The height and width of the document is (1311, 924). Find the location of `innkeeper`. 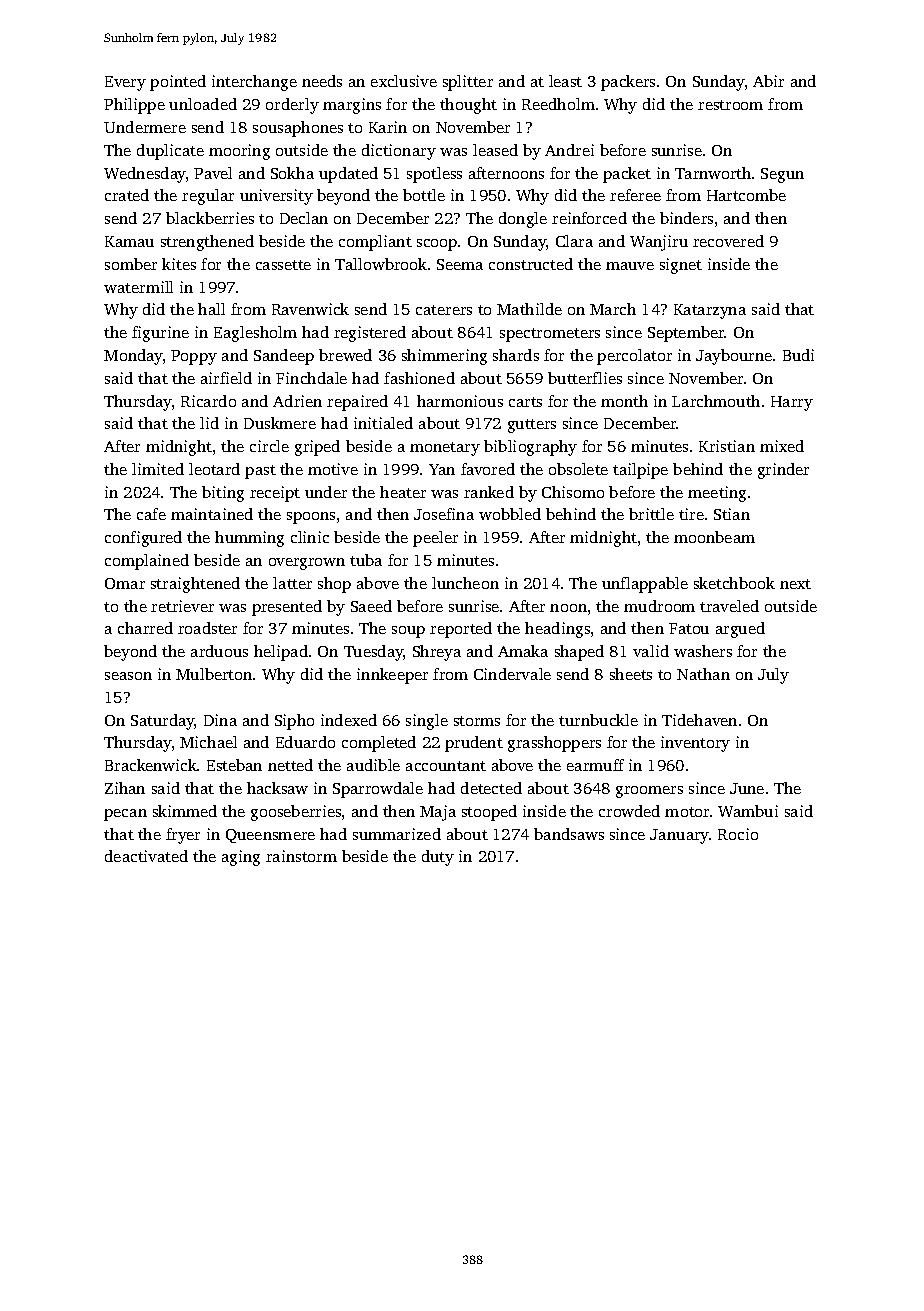

innkeeper is located at coordinates (392, 676).
